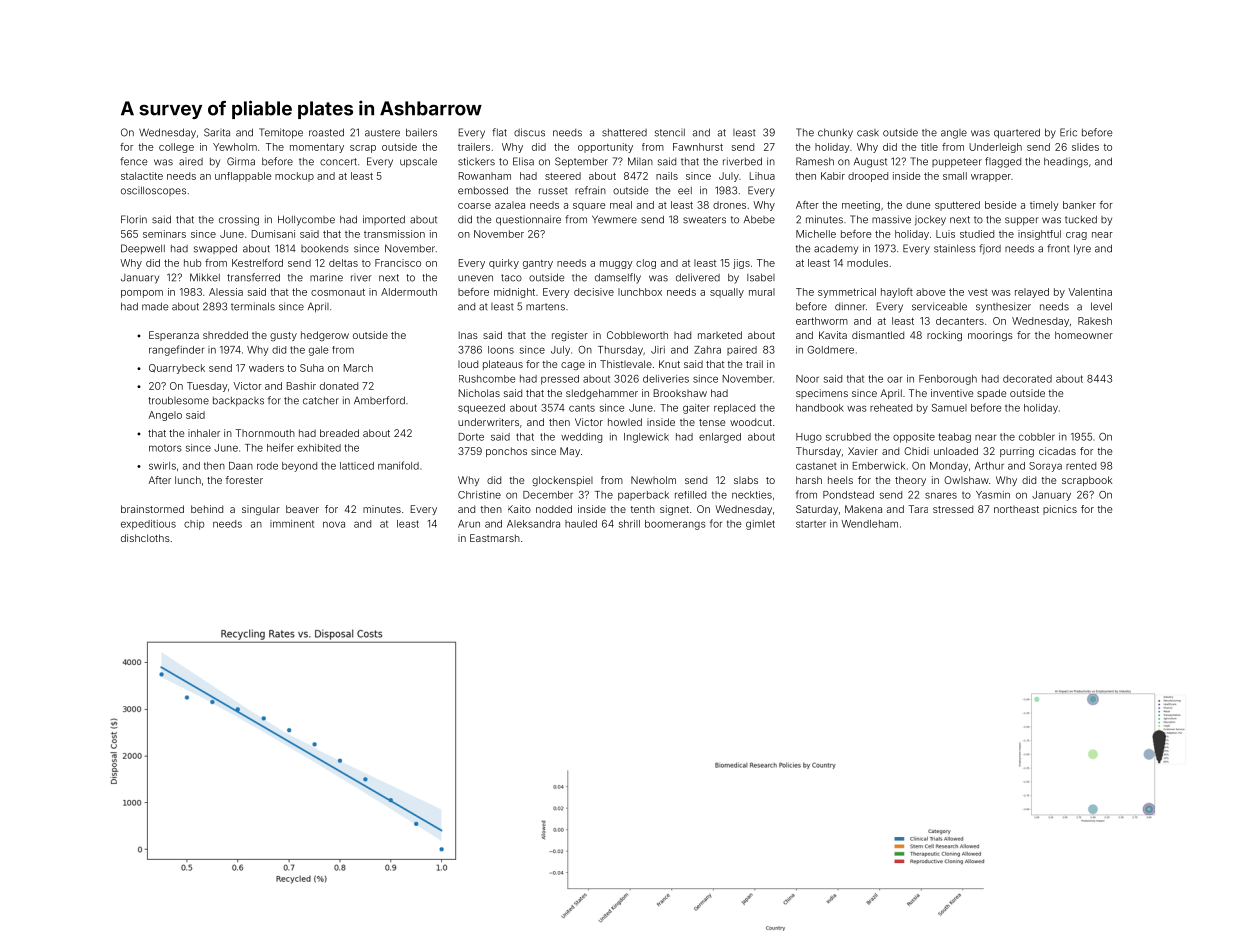 The image size is (1233, 952). Describe the element at coordinates (696, 409) in the page. I see `gaiter` at that location.
